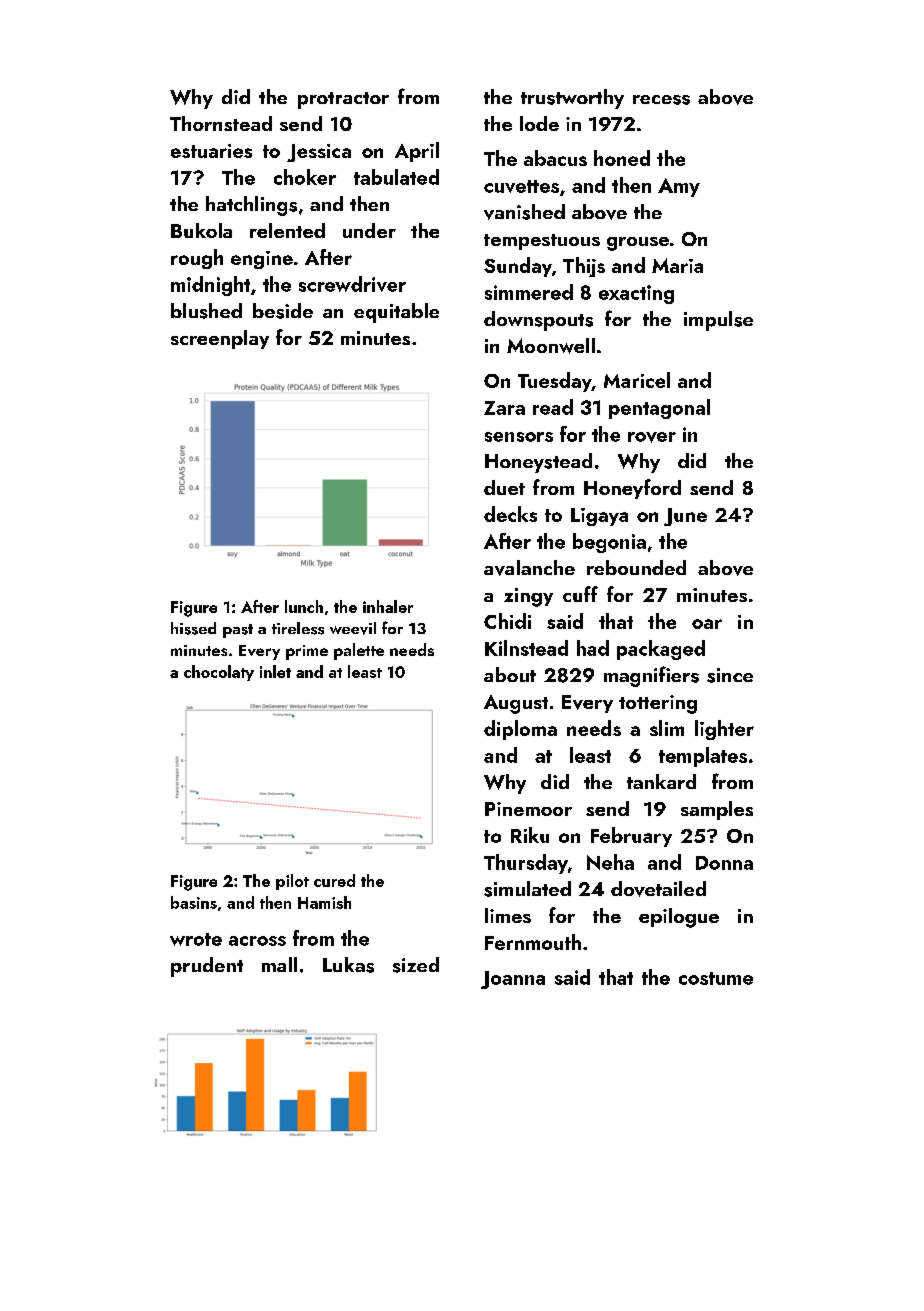 The image size is (924, 1311). Describe the element at coordinates (659, 409) in the document. I see `pentagonal` at that location.
